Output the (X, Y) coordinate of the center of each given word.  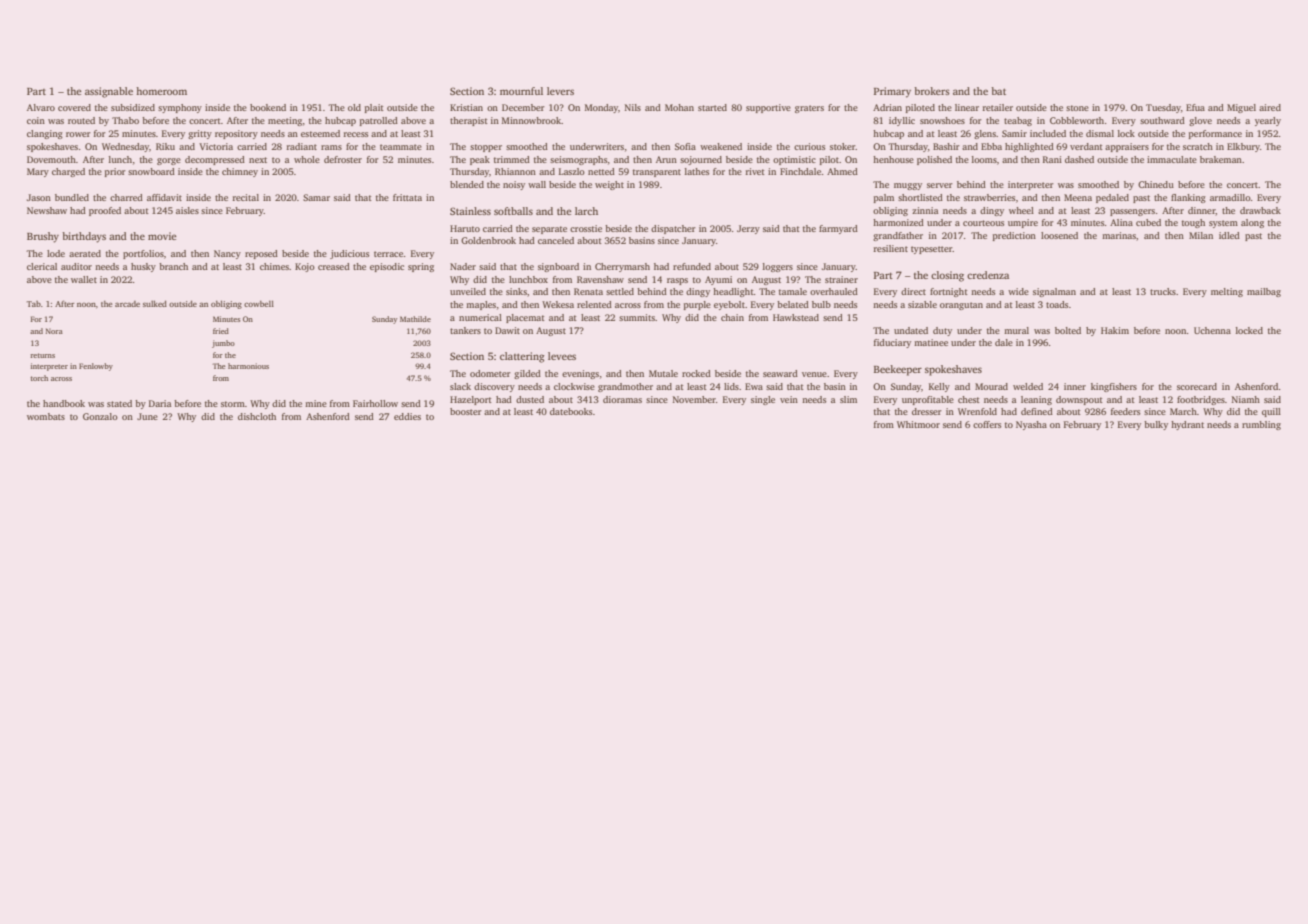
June (147, 416)
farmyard (838, 229)
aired (1270, 107)
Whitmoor (918, 424)
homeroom (161, 91)
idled (1229, 235)
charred (126, 197)
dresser (927, 411)
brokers (932, 91)
